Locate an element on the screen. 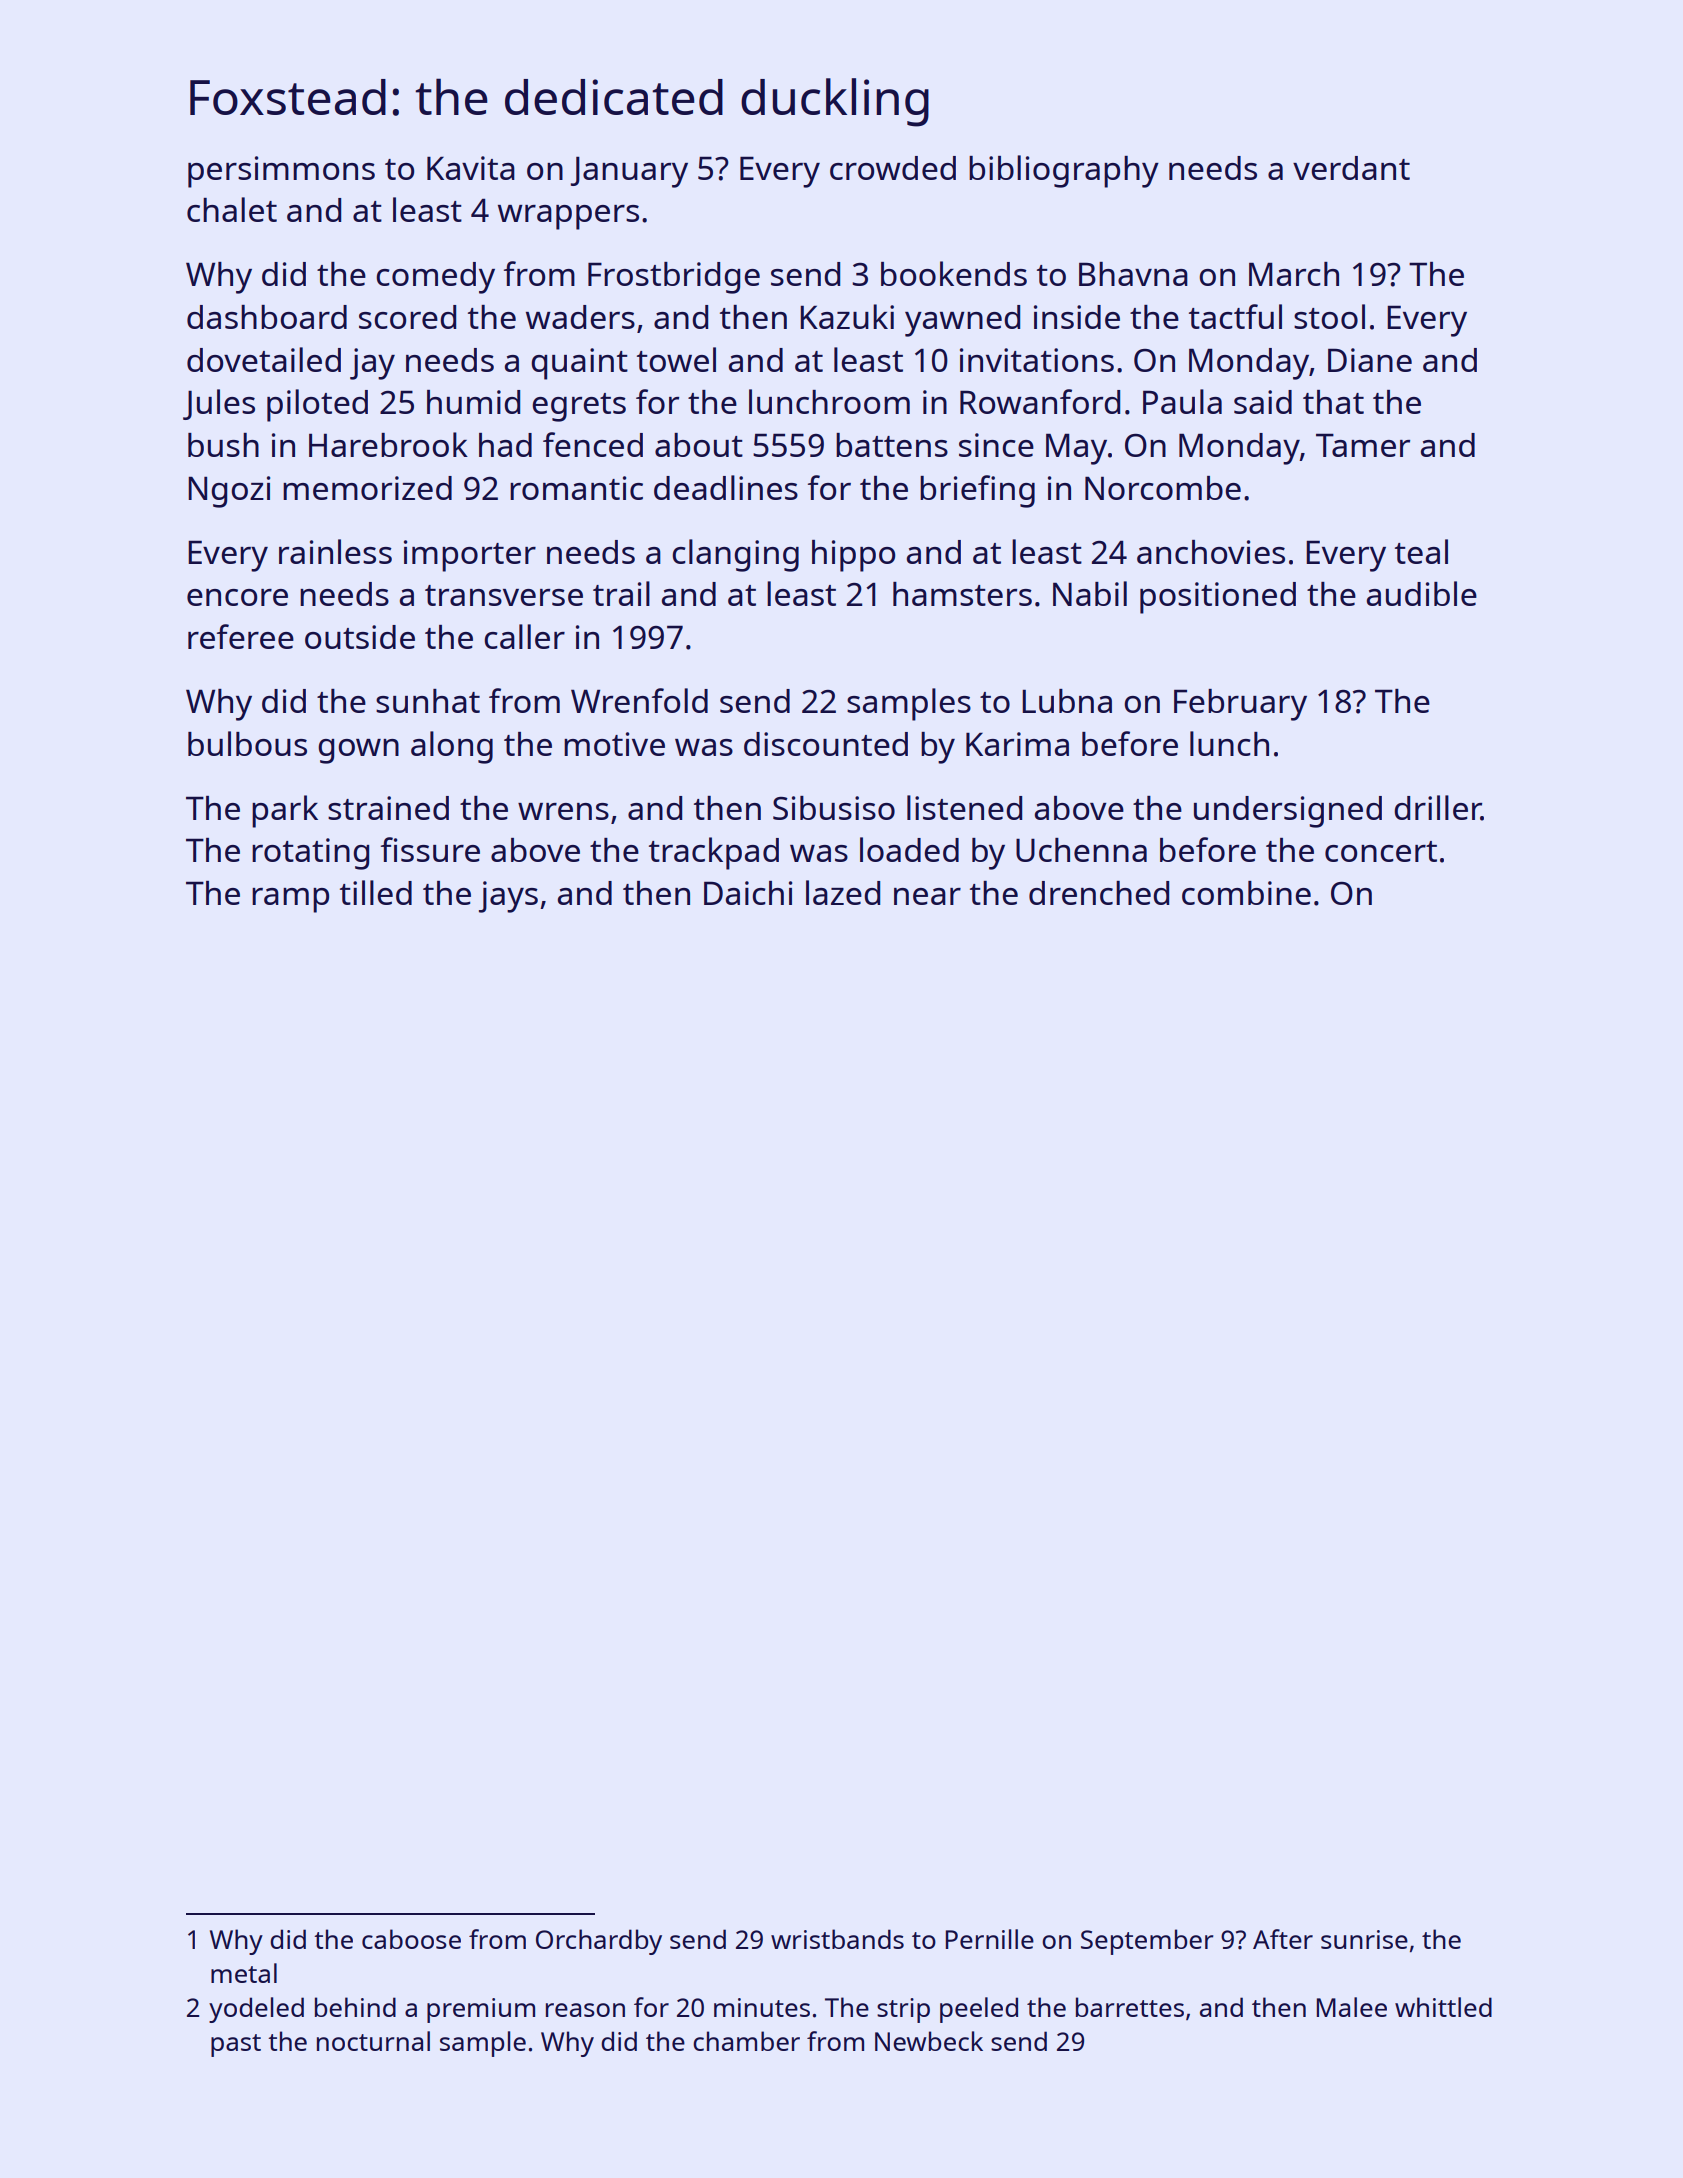 The width and height of the screenshot is (1683, 2178). Malee is located at coordinates (1352, 2007).
